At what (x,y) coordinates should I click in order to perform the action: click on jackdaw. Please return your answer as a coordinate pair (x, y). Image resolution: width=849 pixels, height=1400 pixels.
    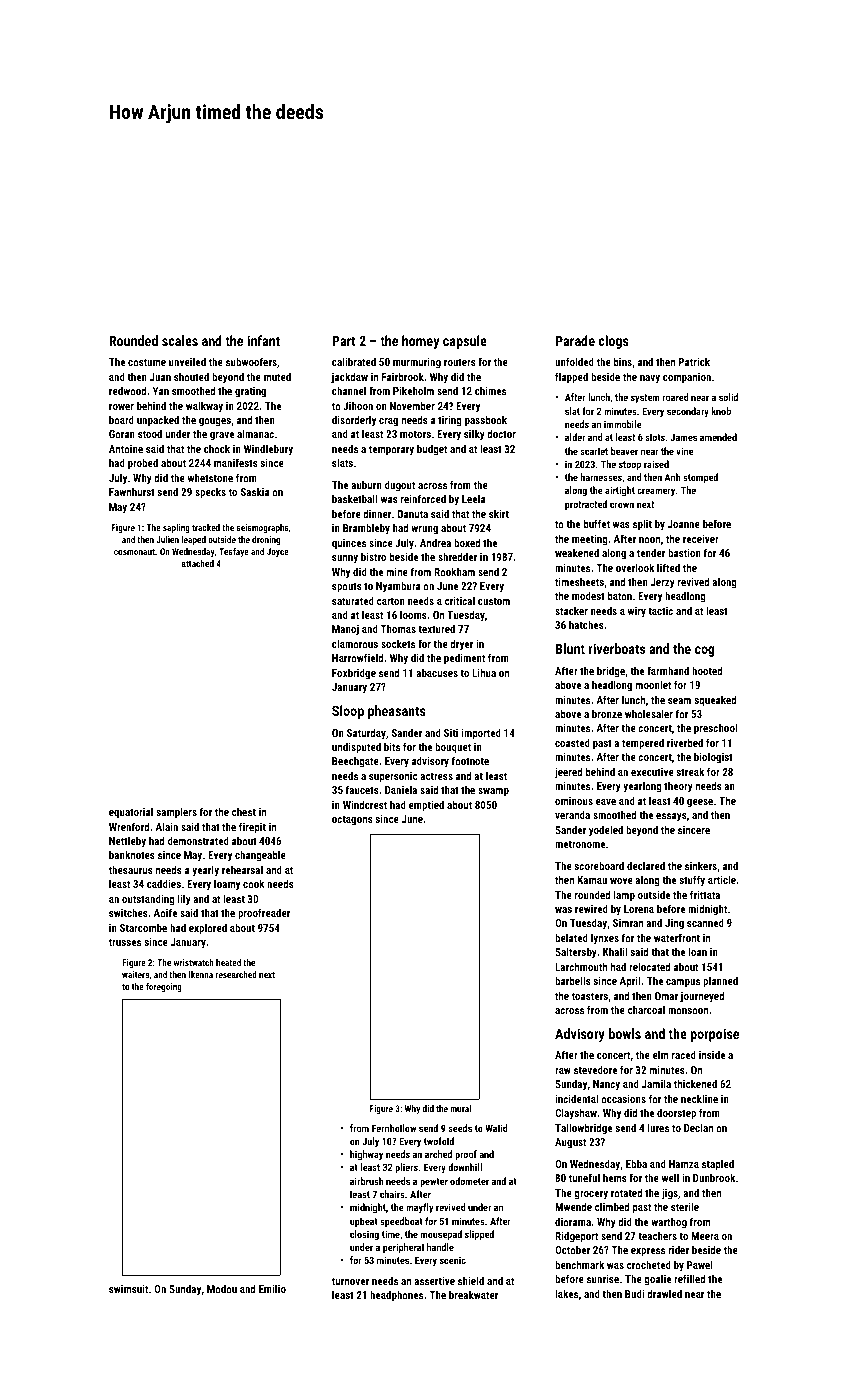
    Looking at the image, I should click on (349, 378).
